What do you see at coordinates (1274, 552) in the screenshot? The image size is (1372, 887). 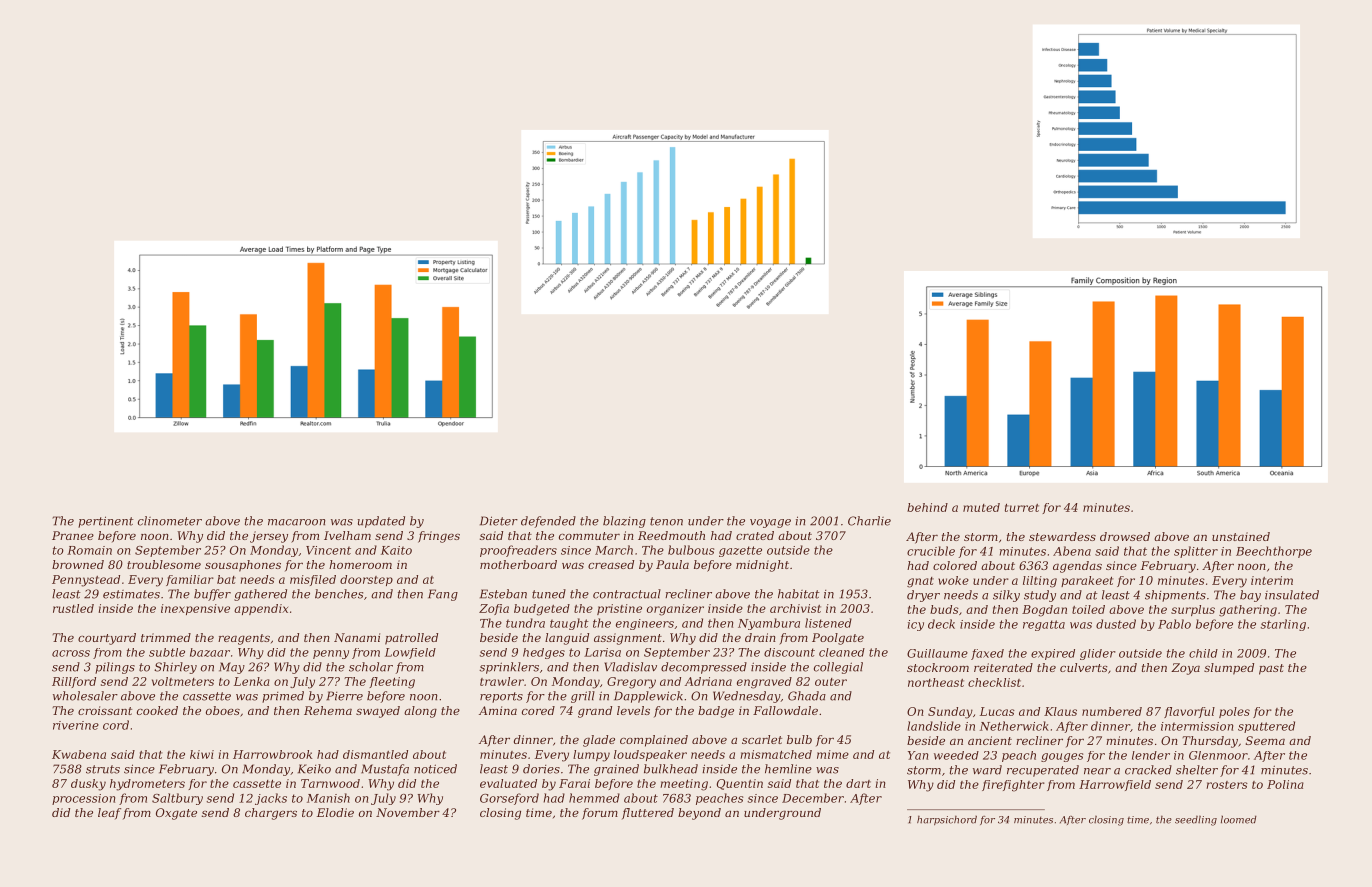 I see `Beechthorpe` at bounding box center [1274, 552].
